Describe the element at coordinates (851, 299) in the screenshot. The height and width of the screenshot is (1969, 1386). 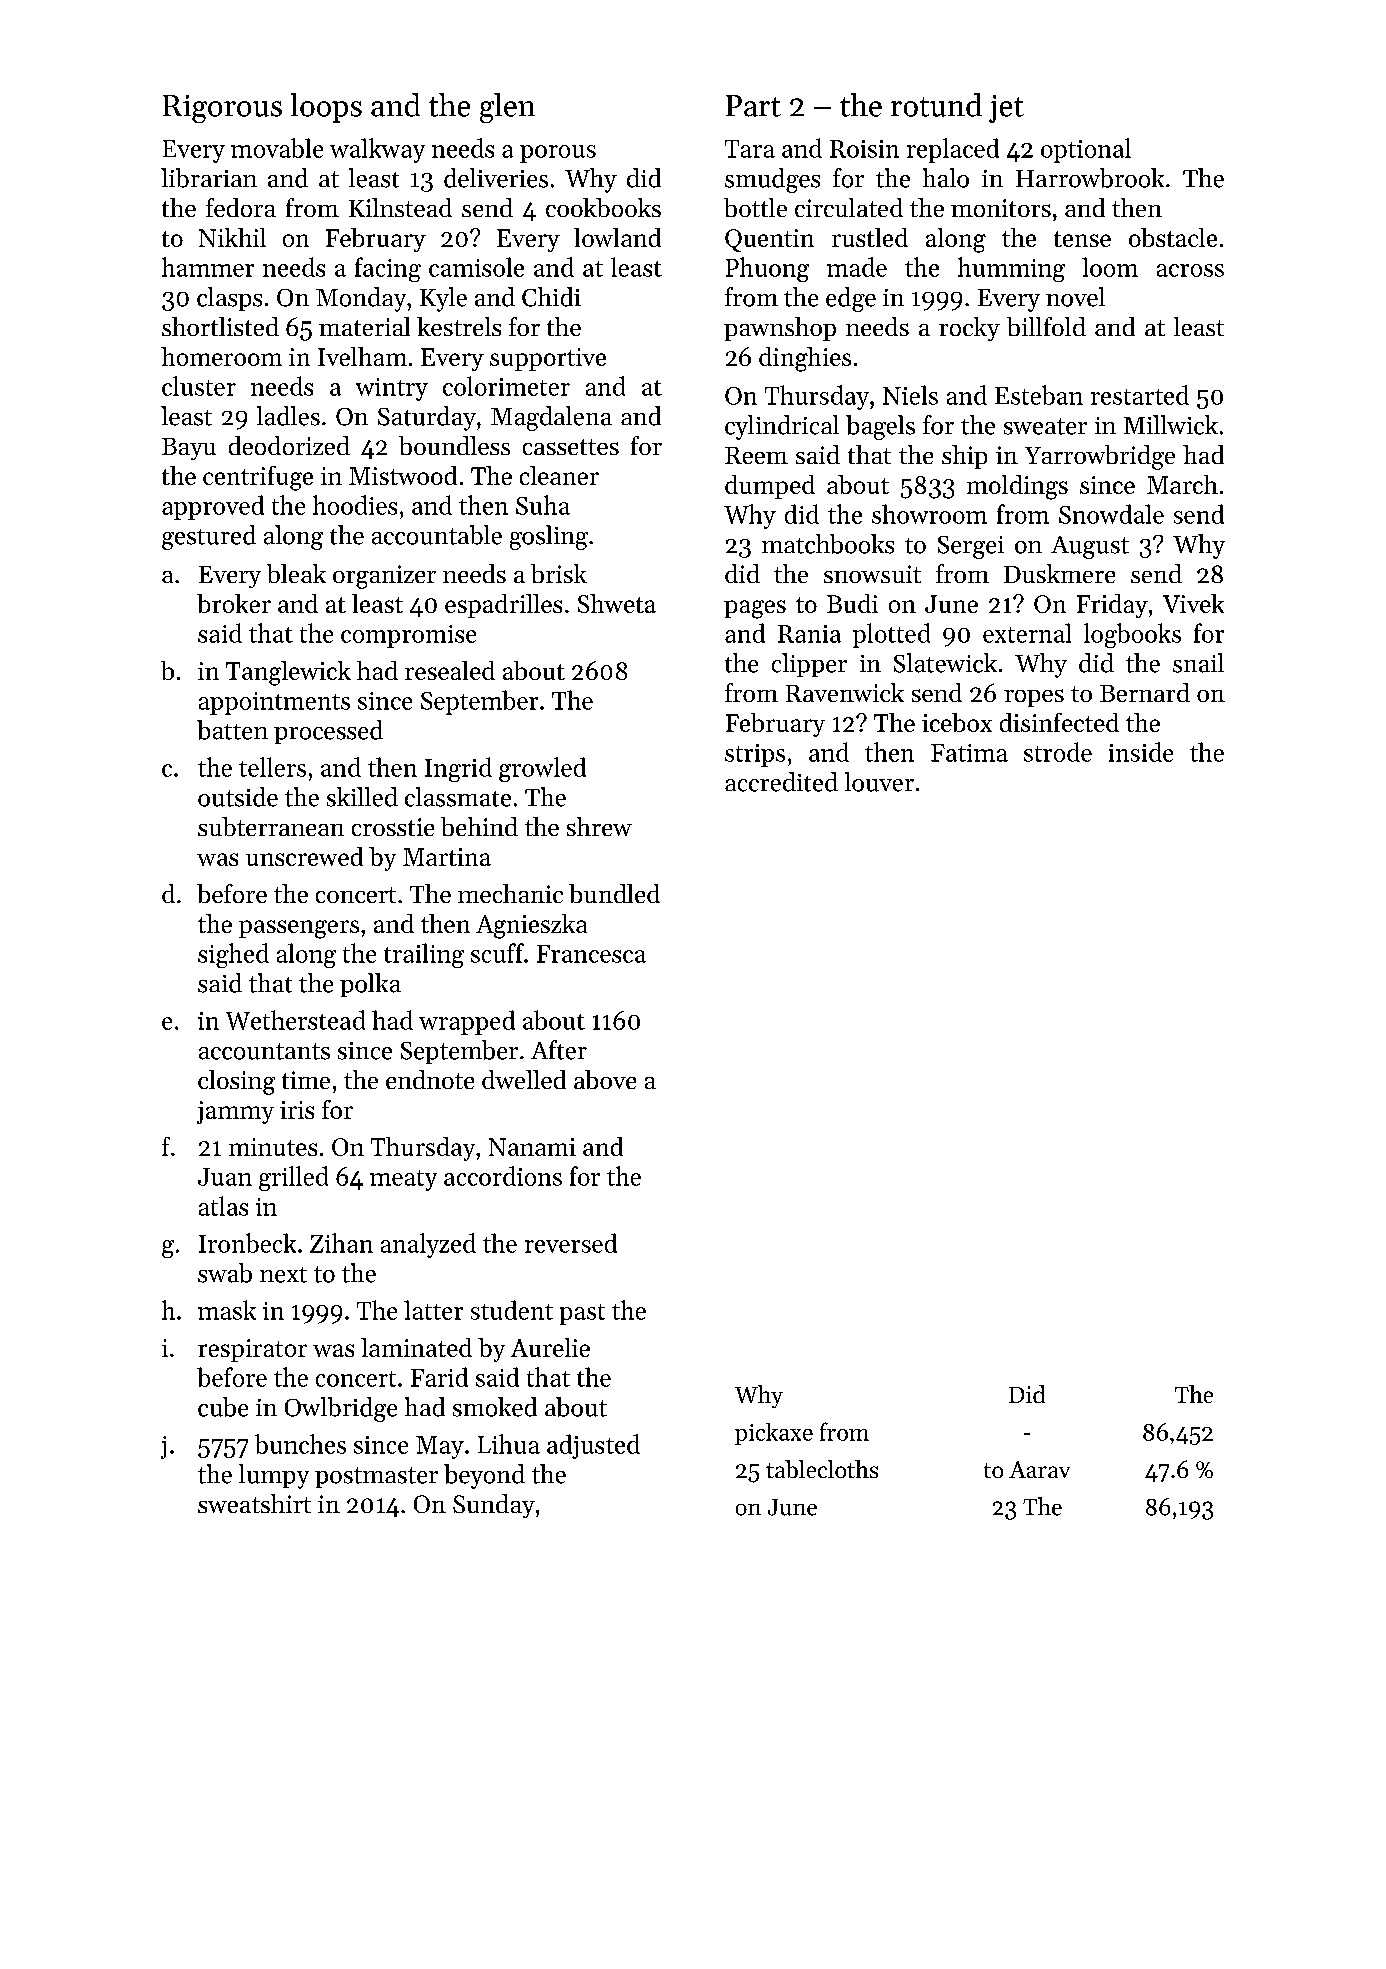
I see `edge` at that location.
